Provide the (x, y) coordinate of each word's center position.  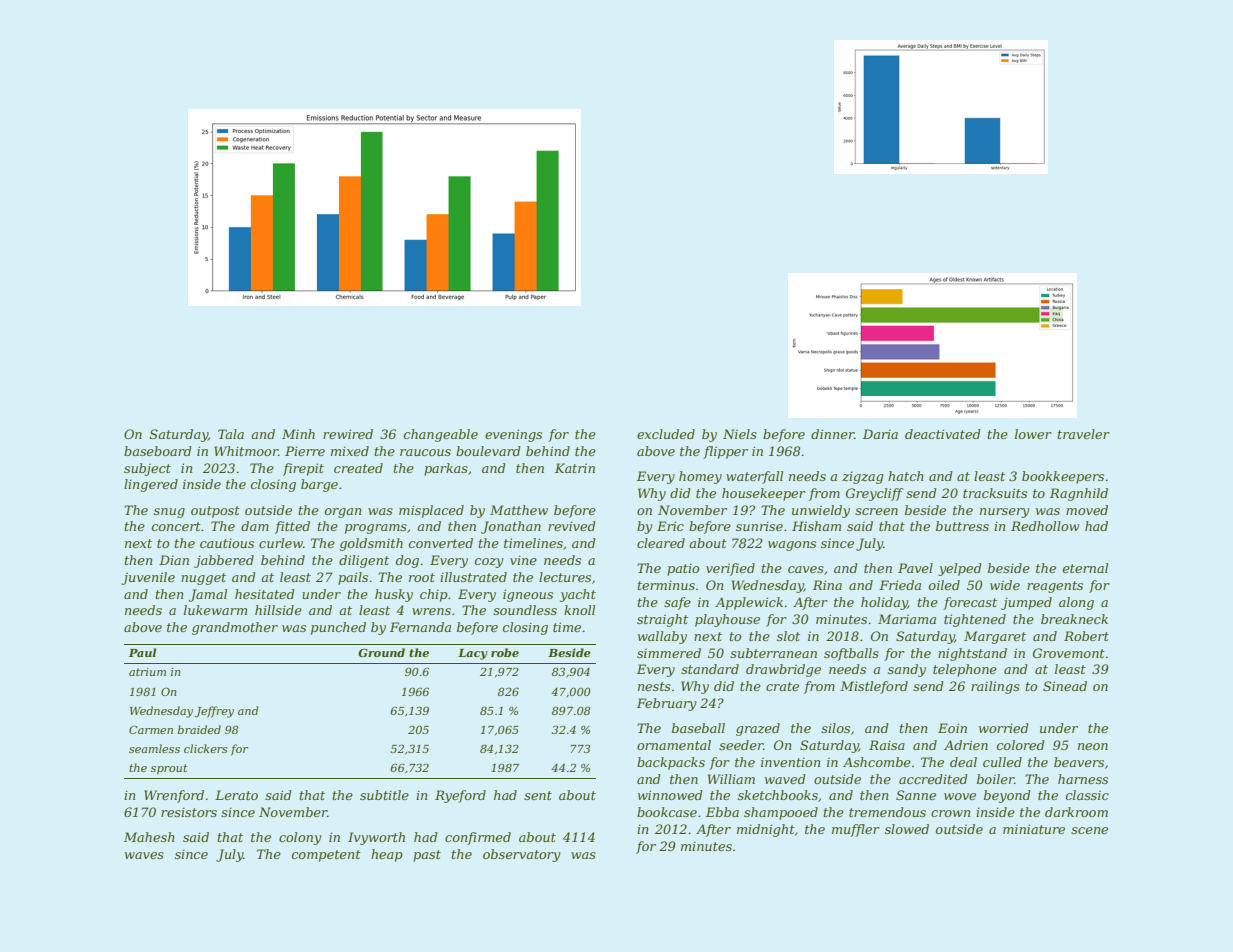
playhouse (727, 620)
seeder (741, 745)
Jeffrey (214, 712)
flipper (725, 452)
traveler (1084, 434)
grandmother (235, 628)
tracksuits (995, 493)
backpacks (671, 763)
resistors (189, 812)
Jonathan (511, 527)
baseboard (158, 451)
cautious (227, 543)
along (1076, 603)
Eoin (952, 728)
